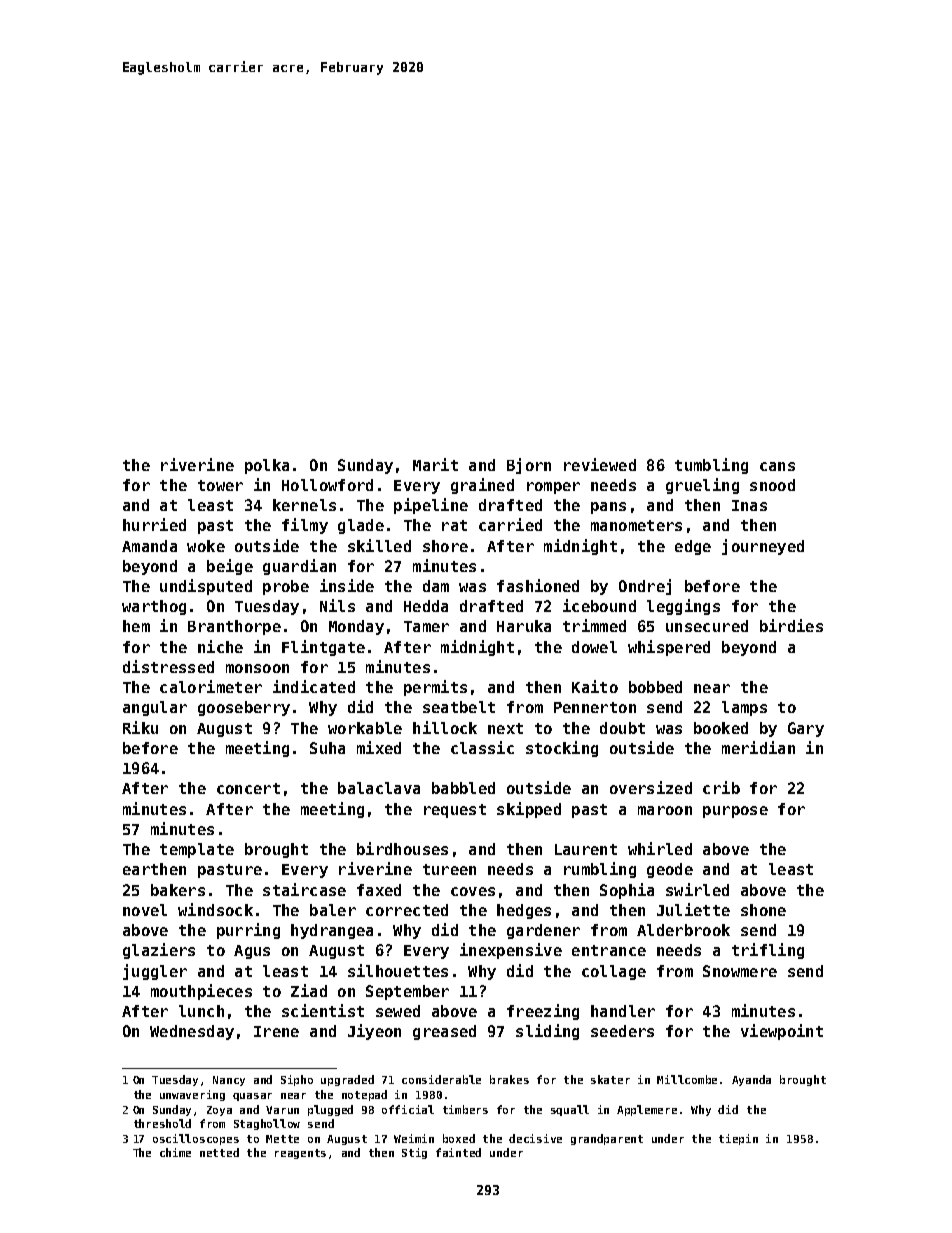 The width and height of the document is (952, 1233). I want to click on polka, so click(267, 466).
